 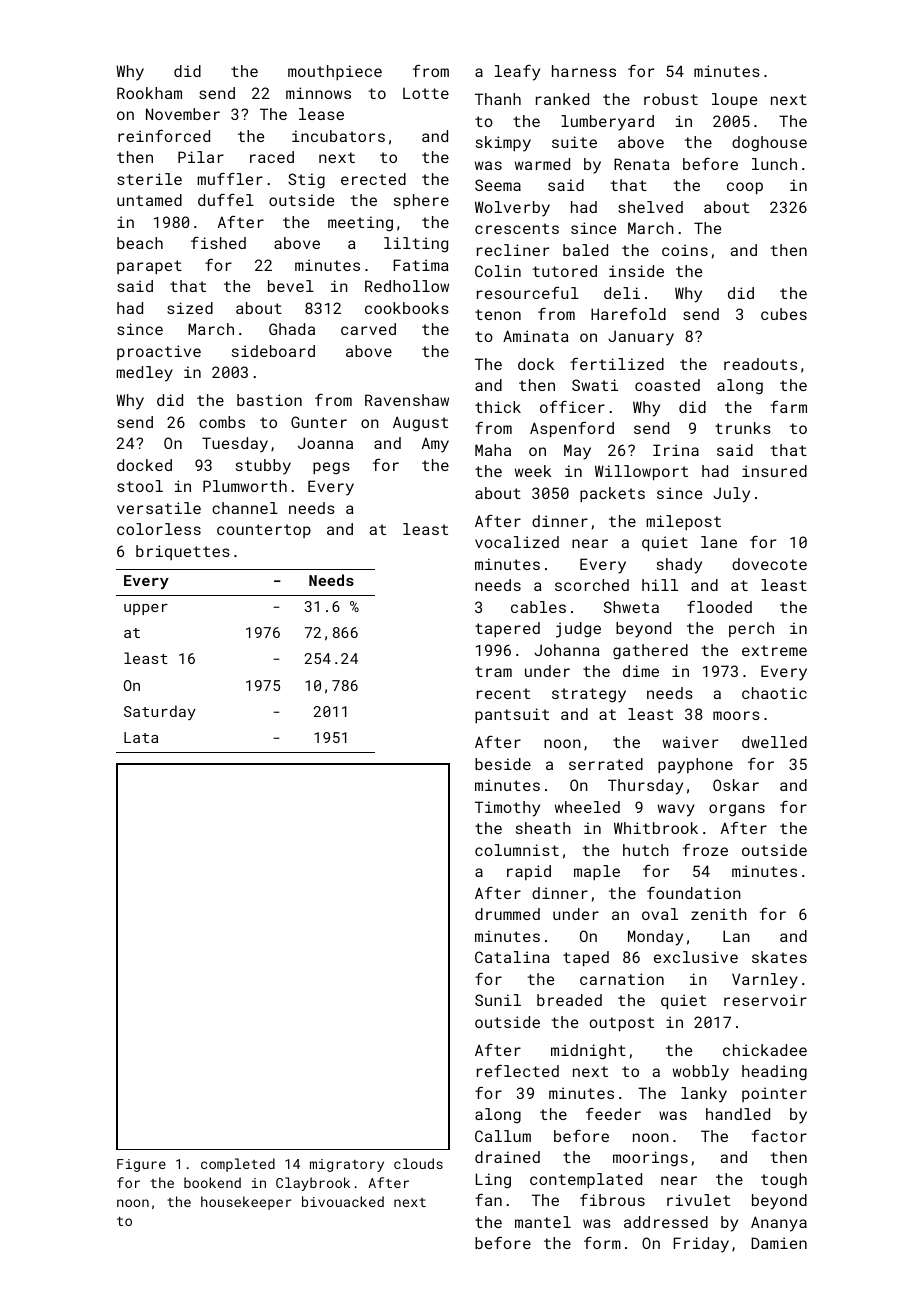 What do you see at coordinates (140, 486) in the screenshot?
I see `stool` at bounding box center [140, 486].
